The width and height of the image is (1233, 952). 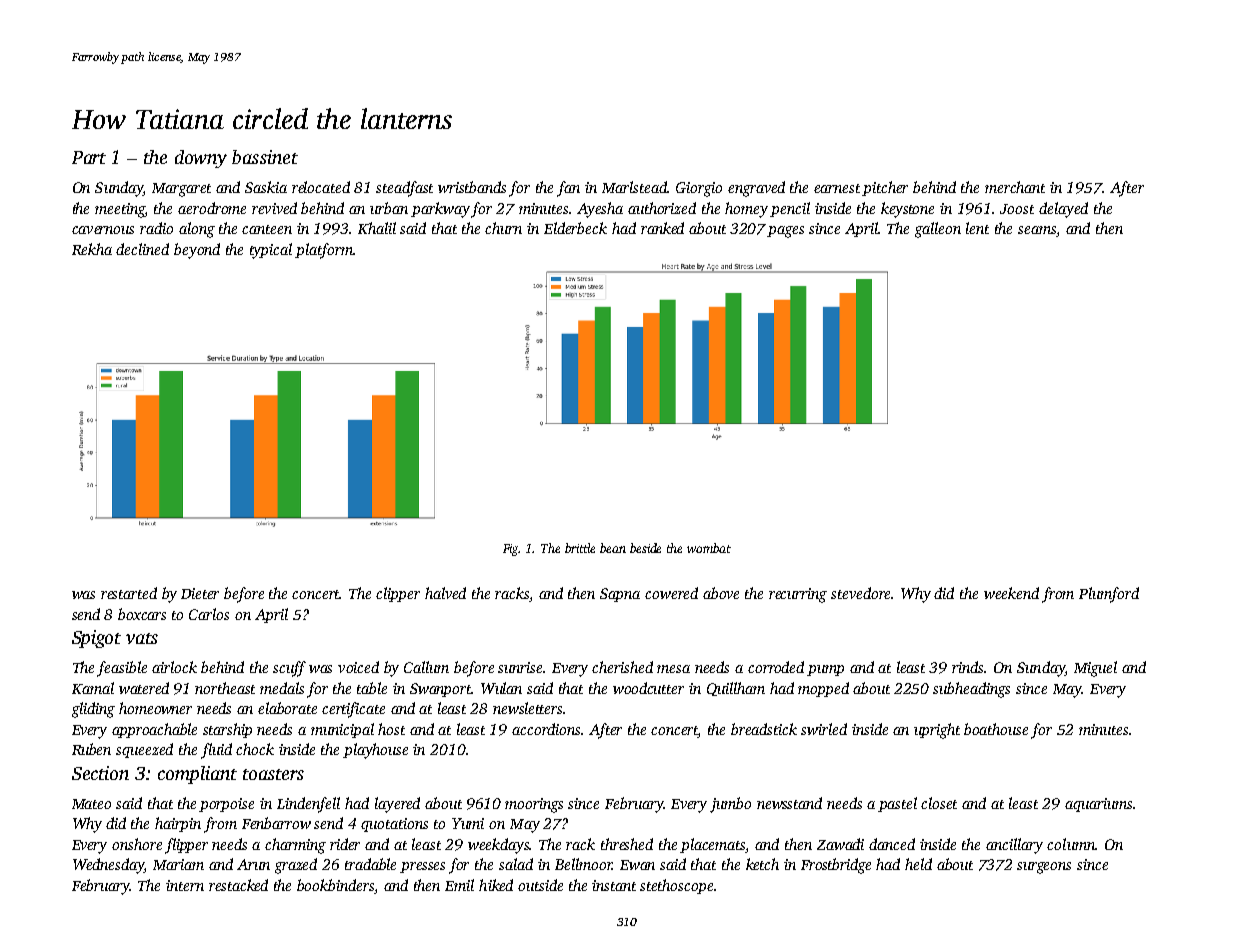 I want to click on upright, so click(x=937, y=731).
